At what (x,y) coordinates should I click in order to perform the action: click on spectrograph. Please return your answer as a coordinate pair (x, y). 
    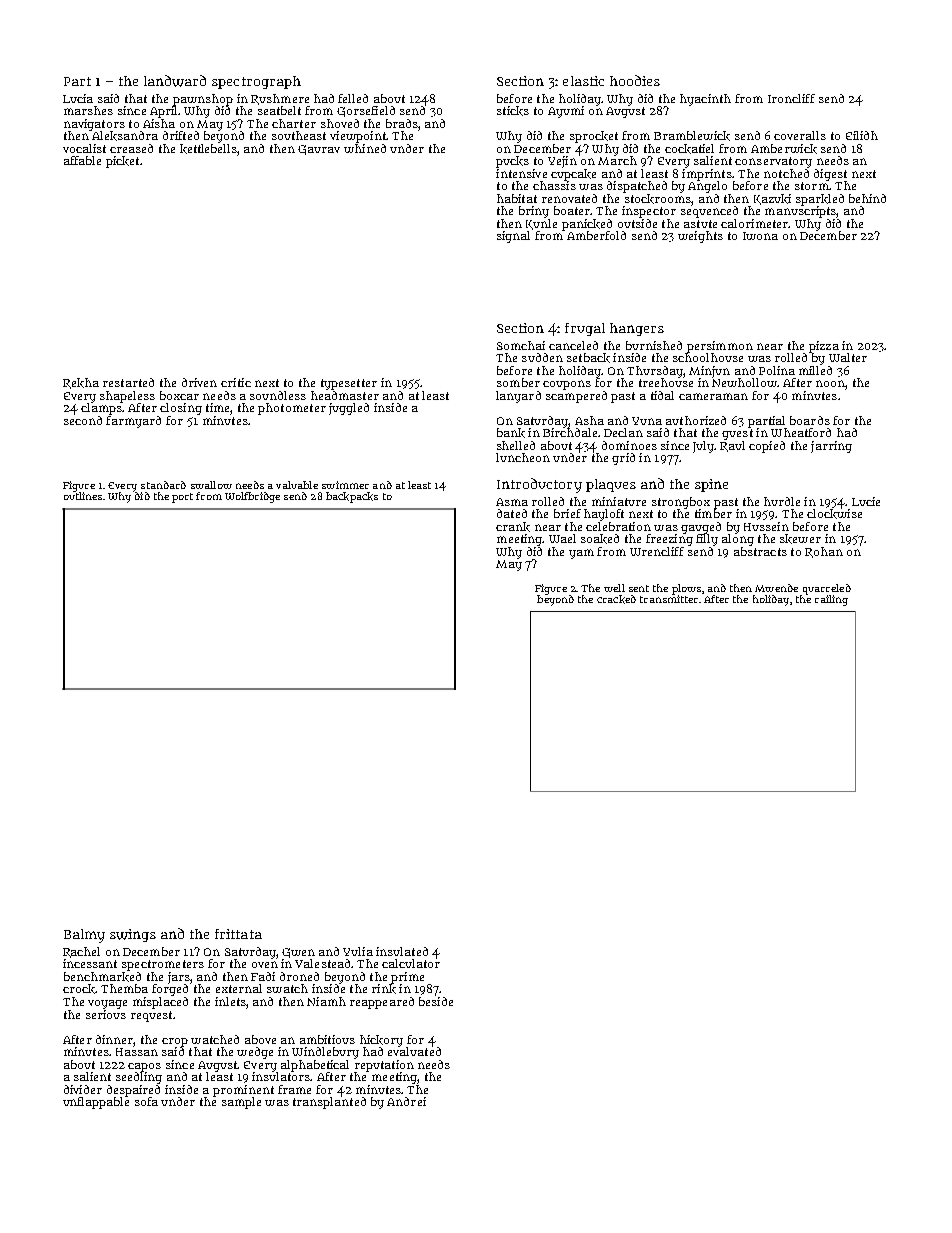
    Looking at the image, I should click on (256, 82).
